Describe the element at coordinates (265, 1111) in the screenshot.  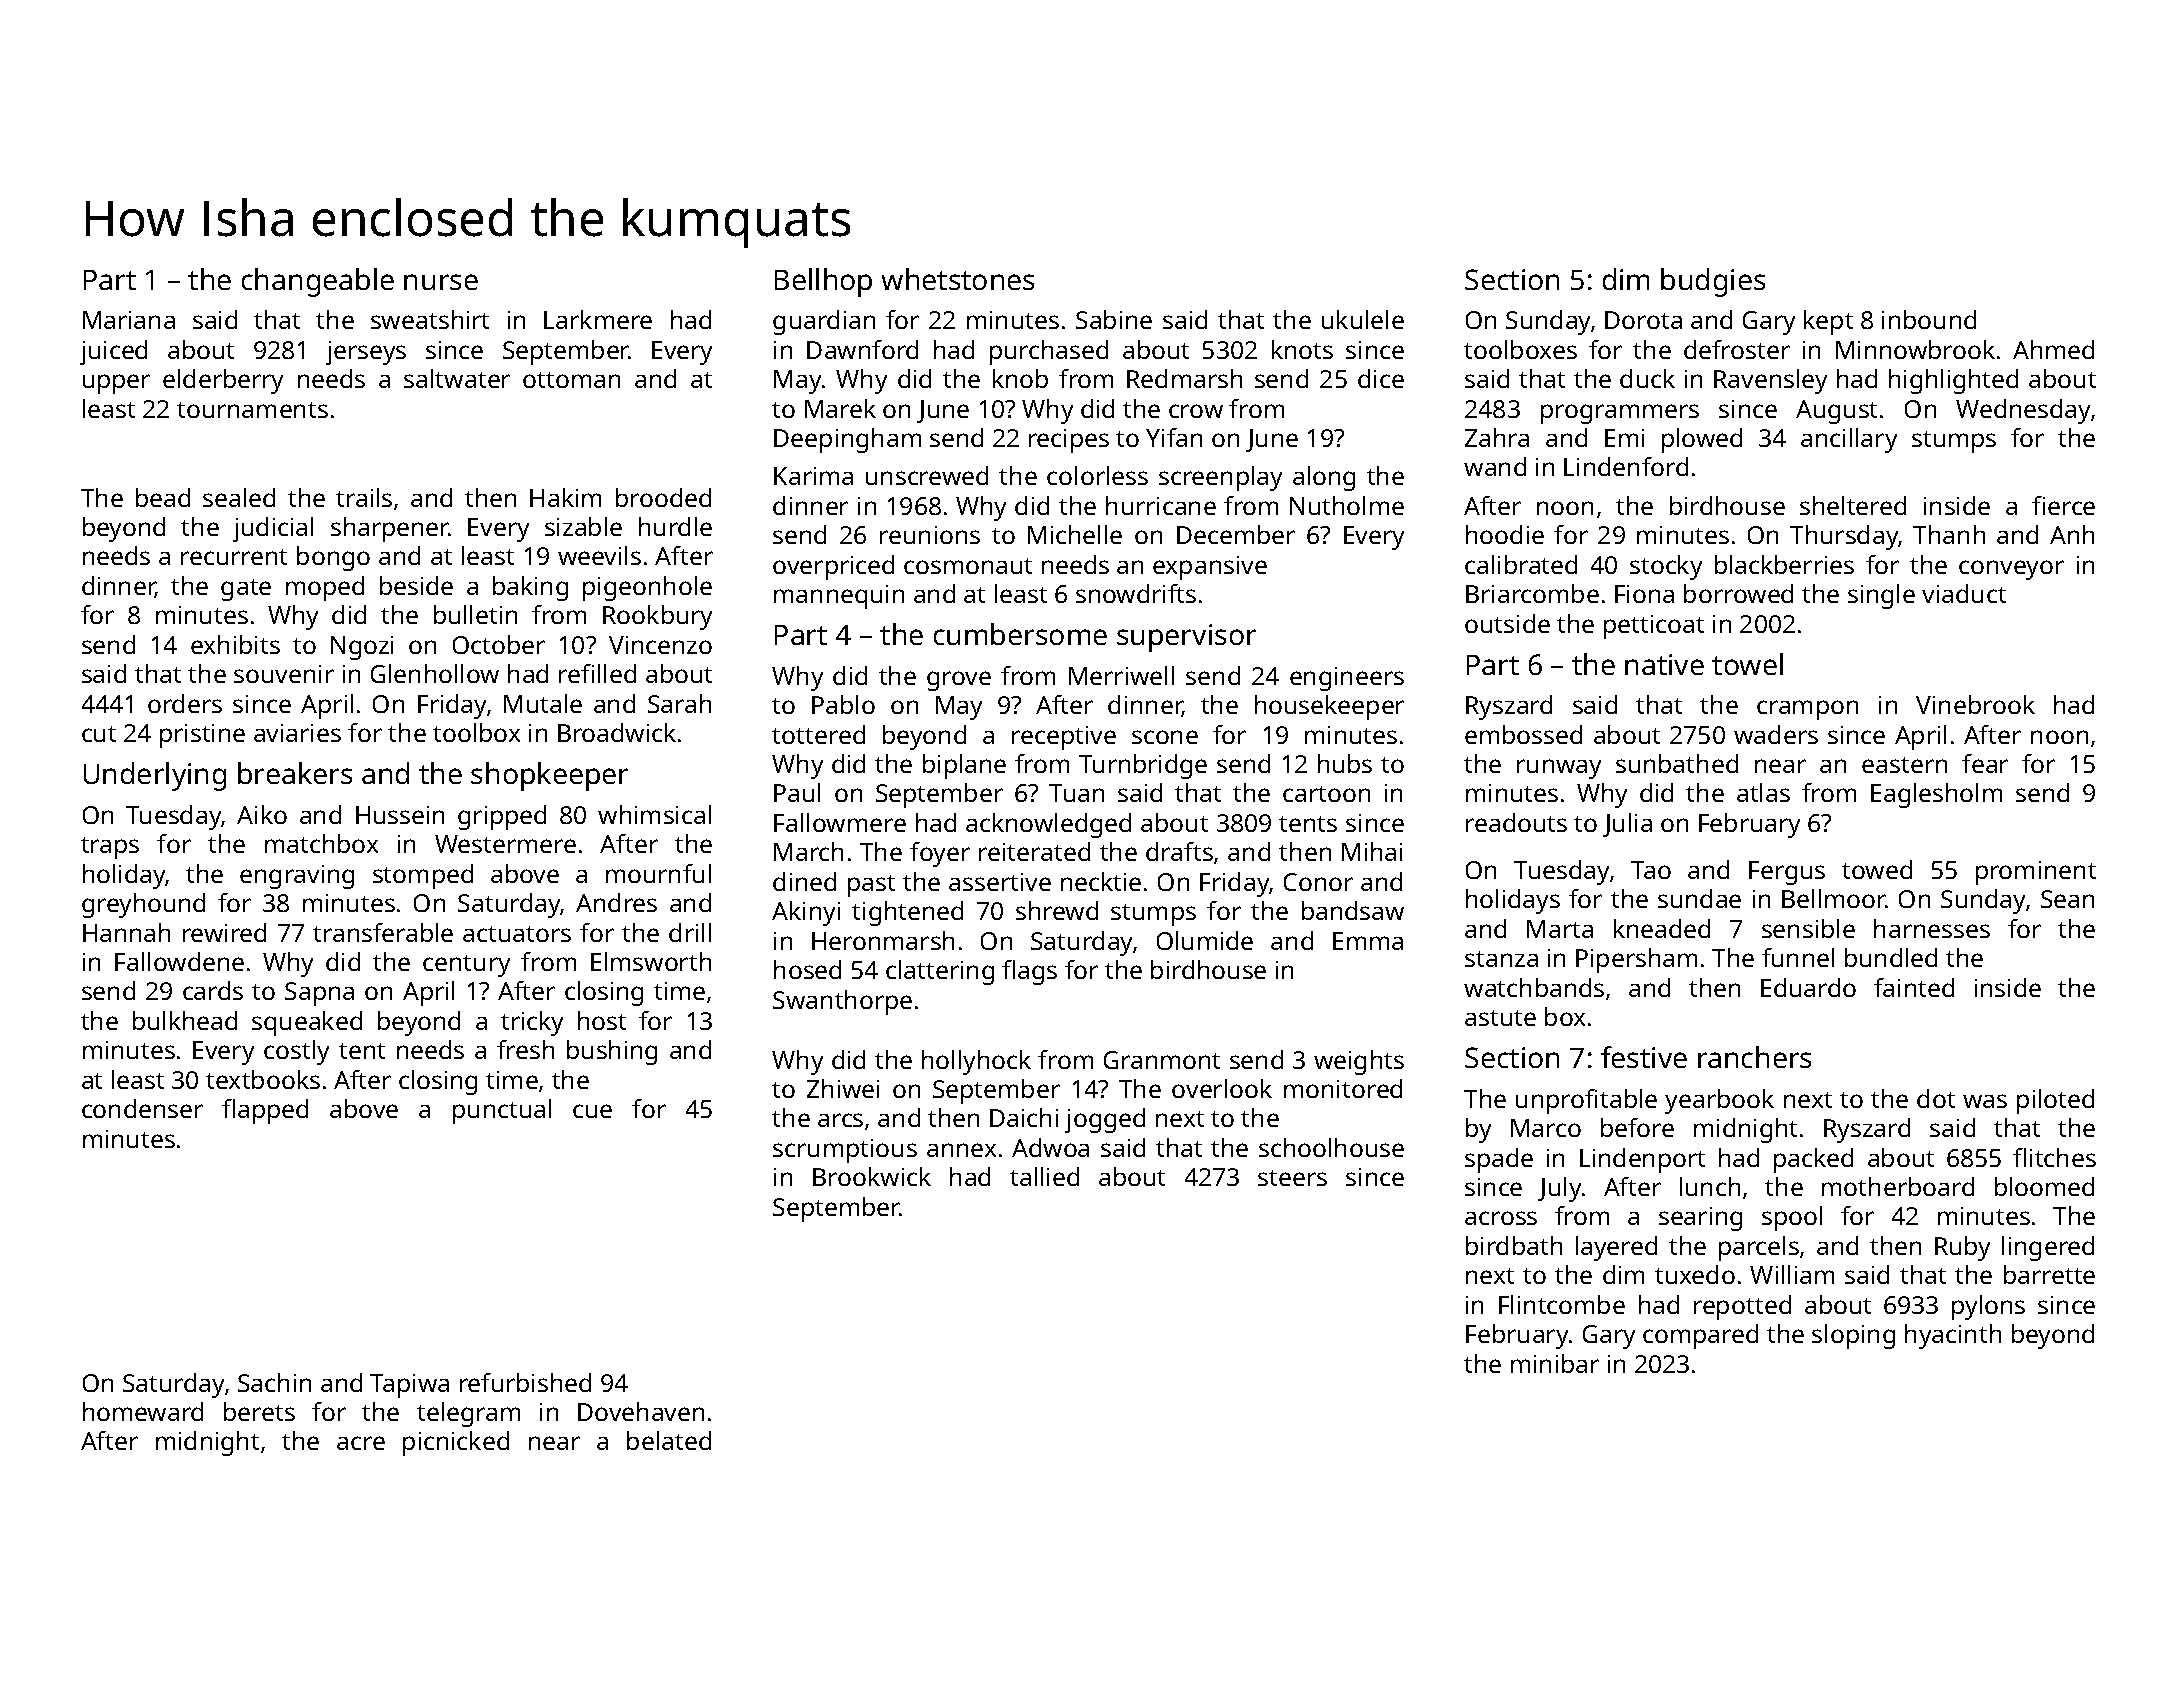
I see `flapped` at that location.
